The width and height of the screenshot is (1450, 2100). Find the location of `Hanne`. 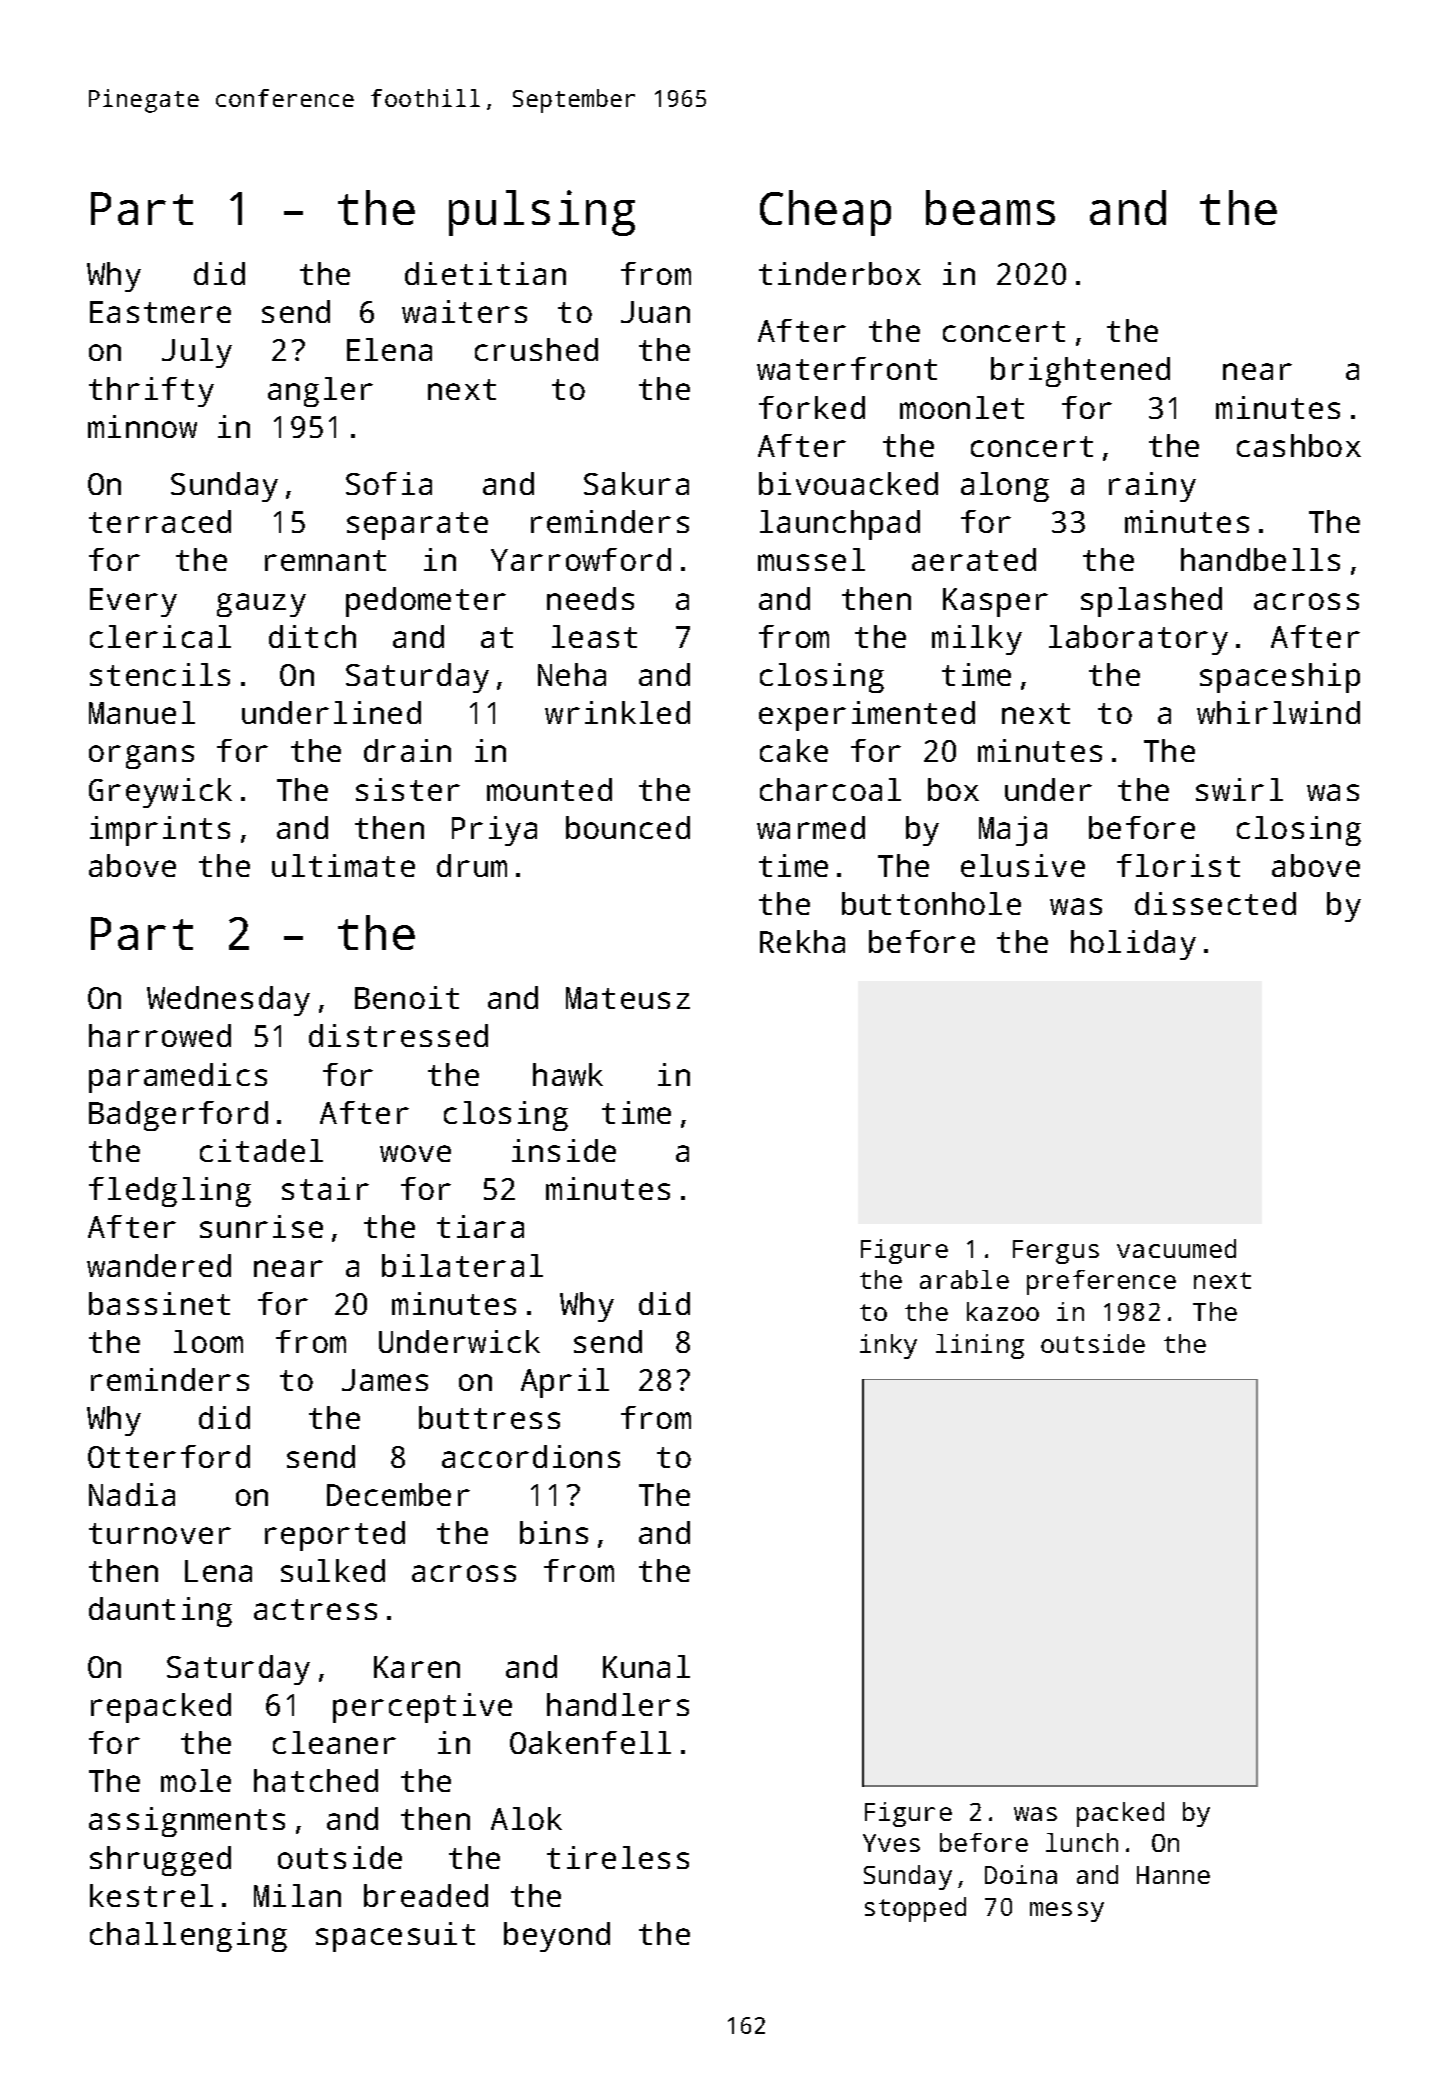

Hanne is located at coordinates (1173, 1875).
